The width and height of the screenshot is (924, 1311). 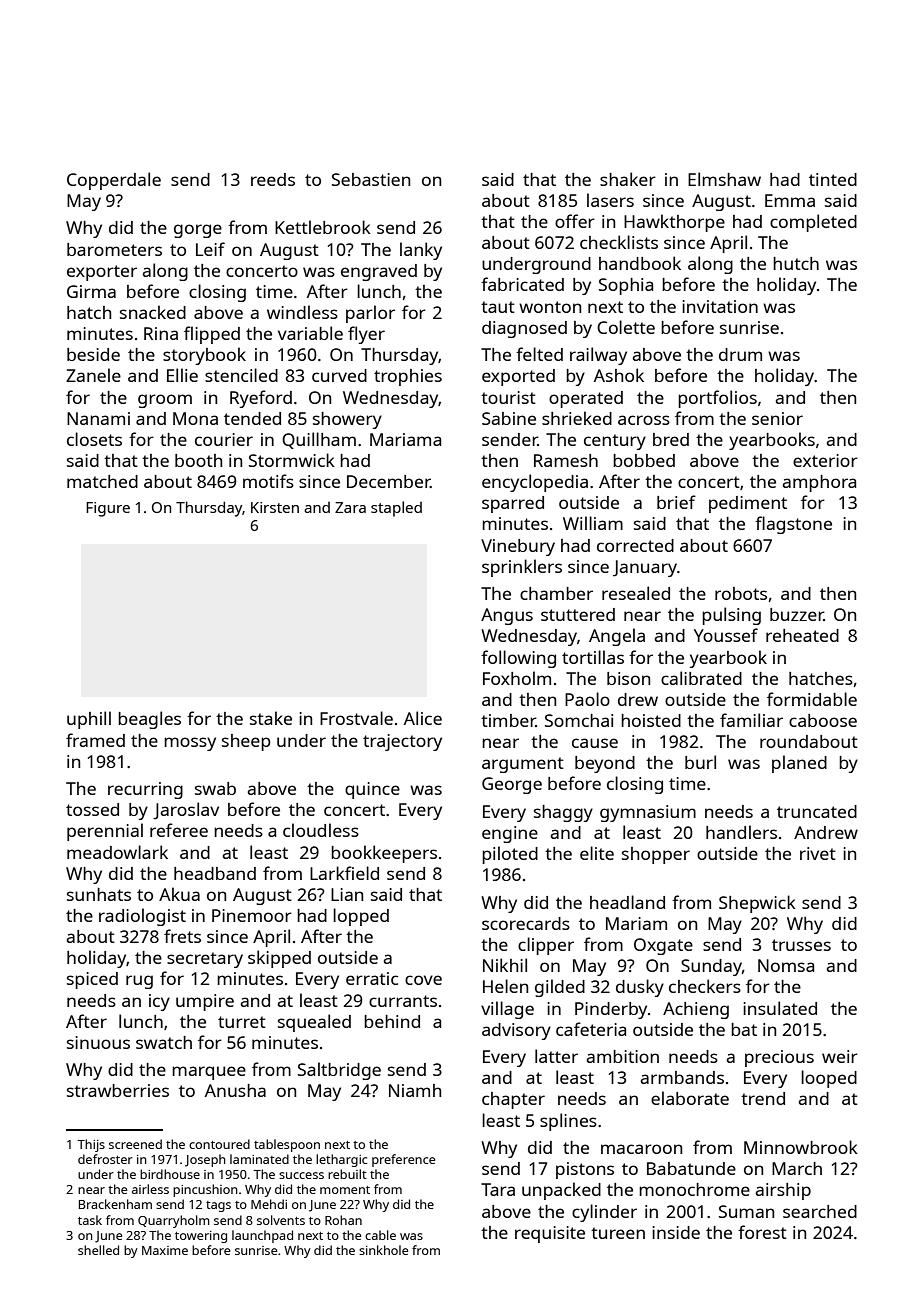 What do you see at coordinates (92, 980) in the screenshot?
I see `spiced` at bounding box center [92, 980].
